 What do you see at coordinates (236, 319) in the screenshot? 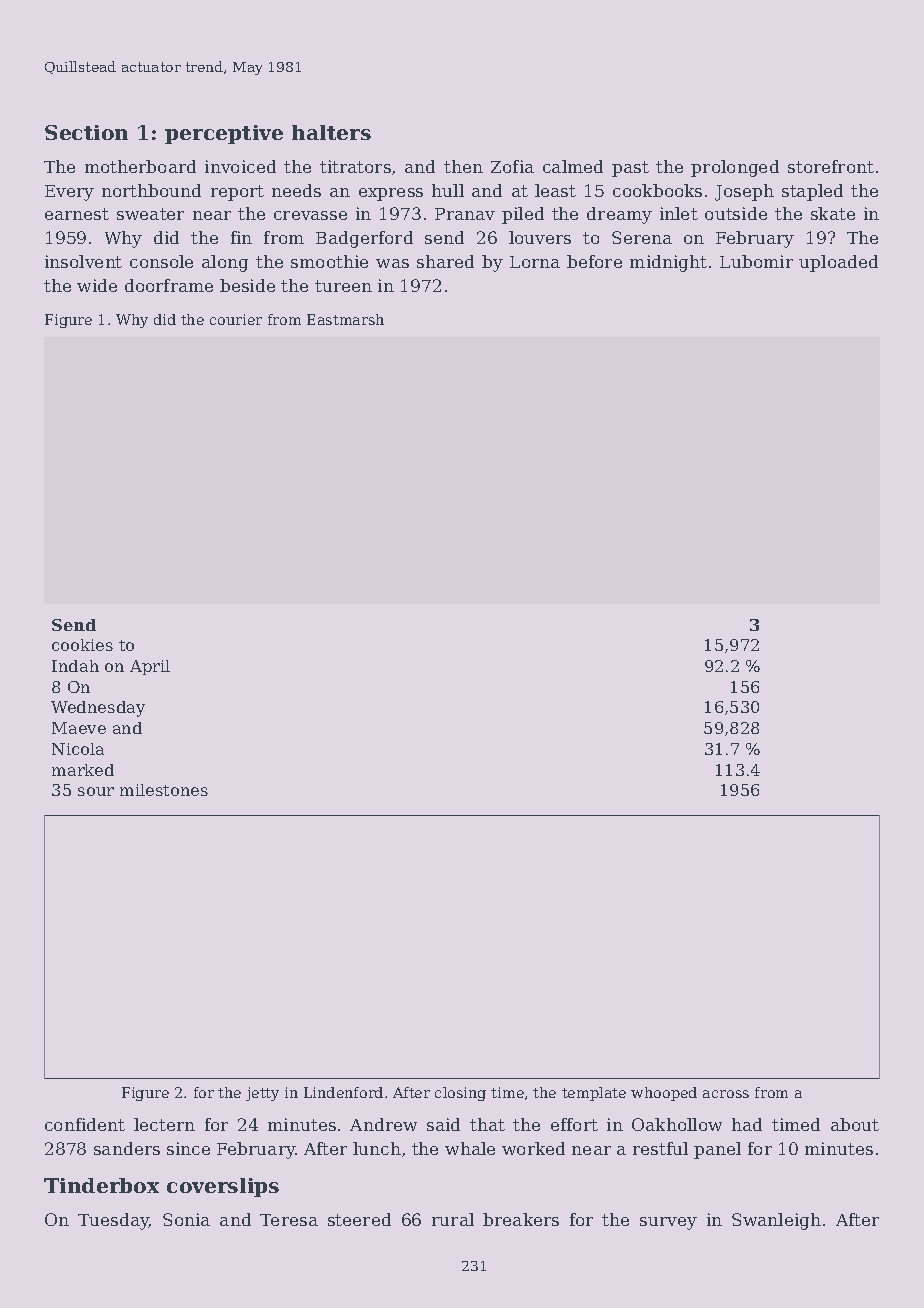
I see `courier` at bounding box center [236, 319].
